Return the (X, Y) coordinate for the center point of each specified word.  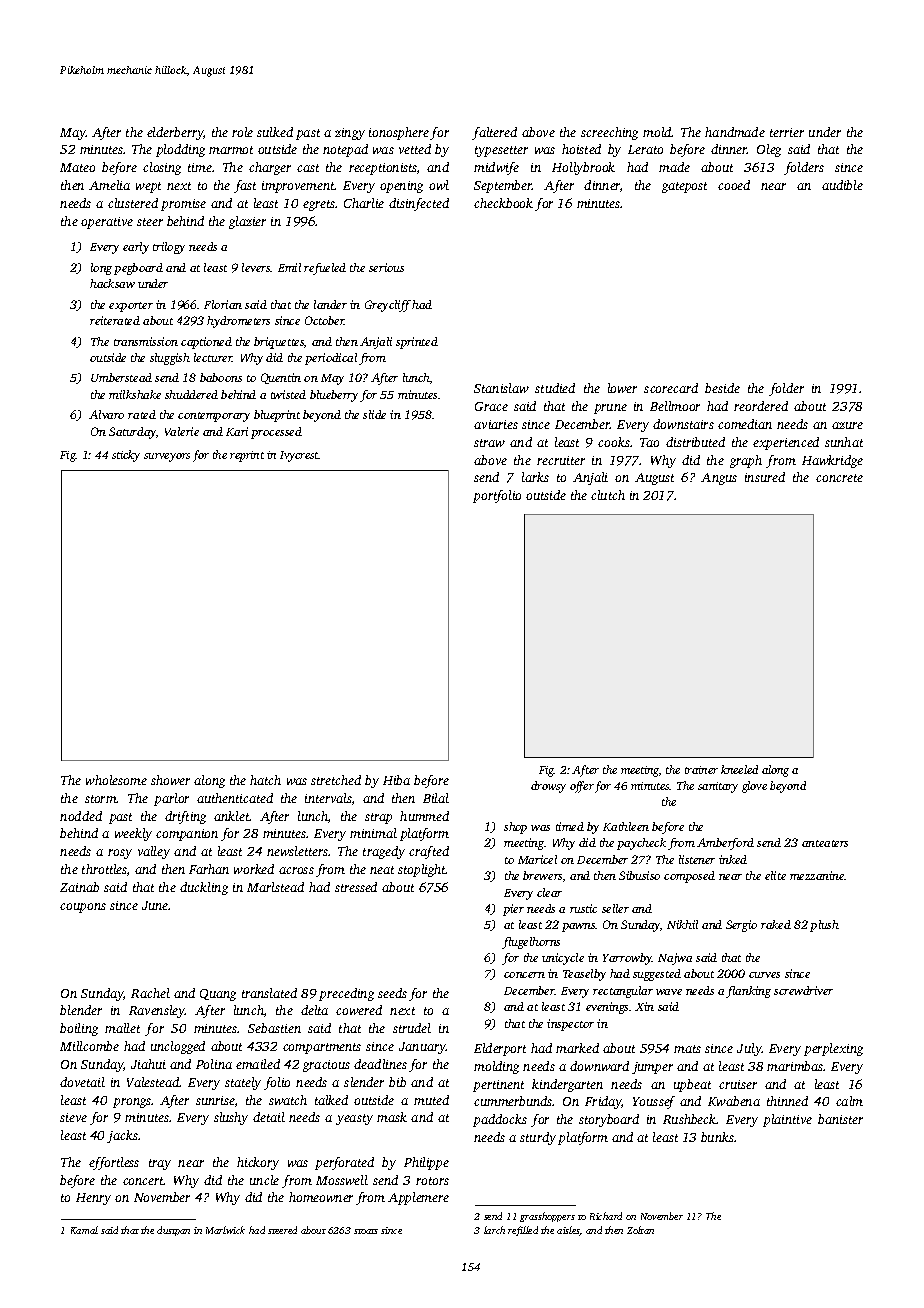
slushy (231, 1118)
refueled (325, 269)
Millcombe (89, 1046)
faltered (494, 133)
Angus (719, 479)
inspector (570, 1025)
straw (489, 443)
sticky (126, 456)
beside (722, 388)
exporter (131, 307)
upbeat (692, 1085)
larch (494, 1230)
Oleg (769, 150)
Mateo (77, 167)
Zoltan (640, 1230)
